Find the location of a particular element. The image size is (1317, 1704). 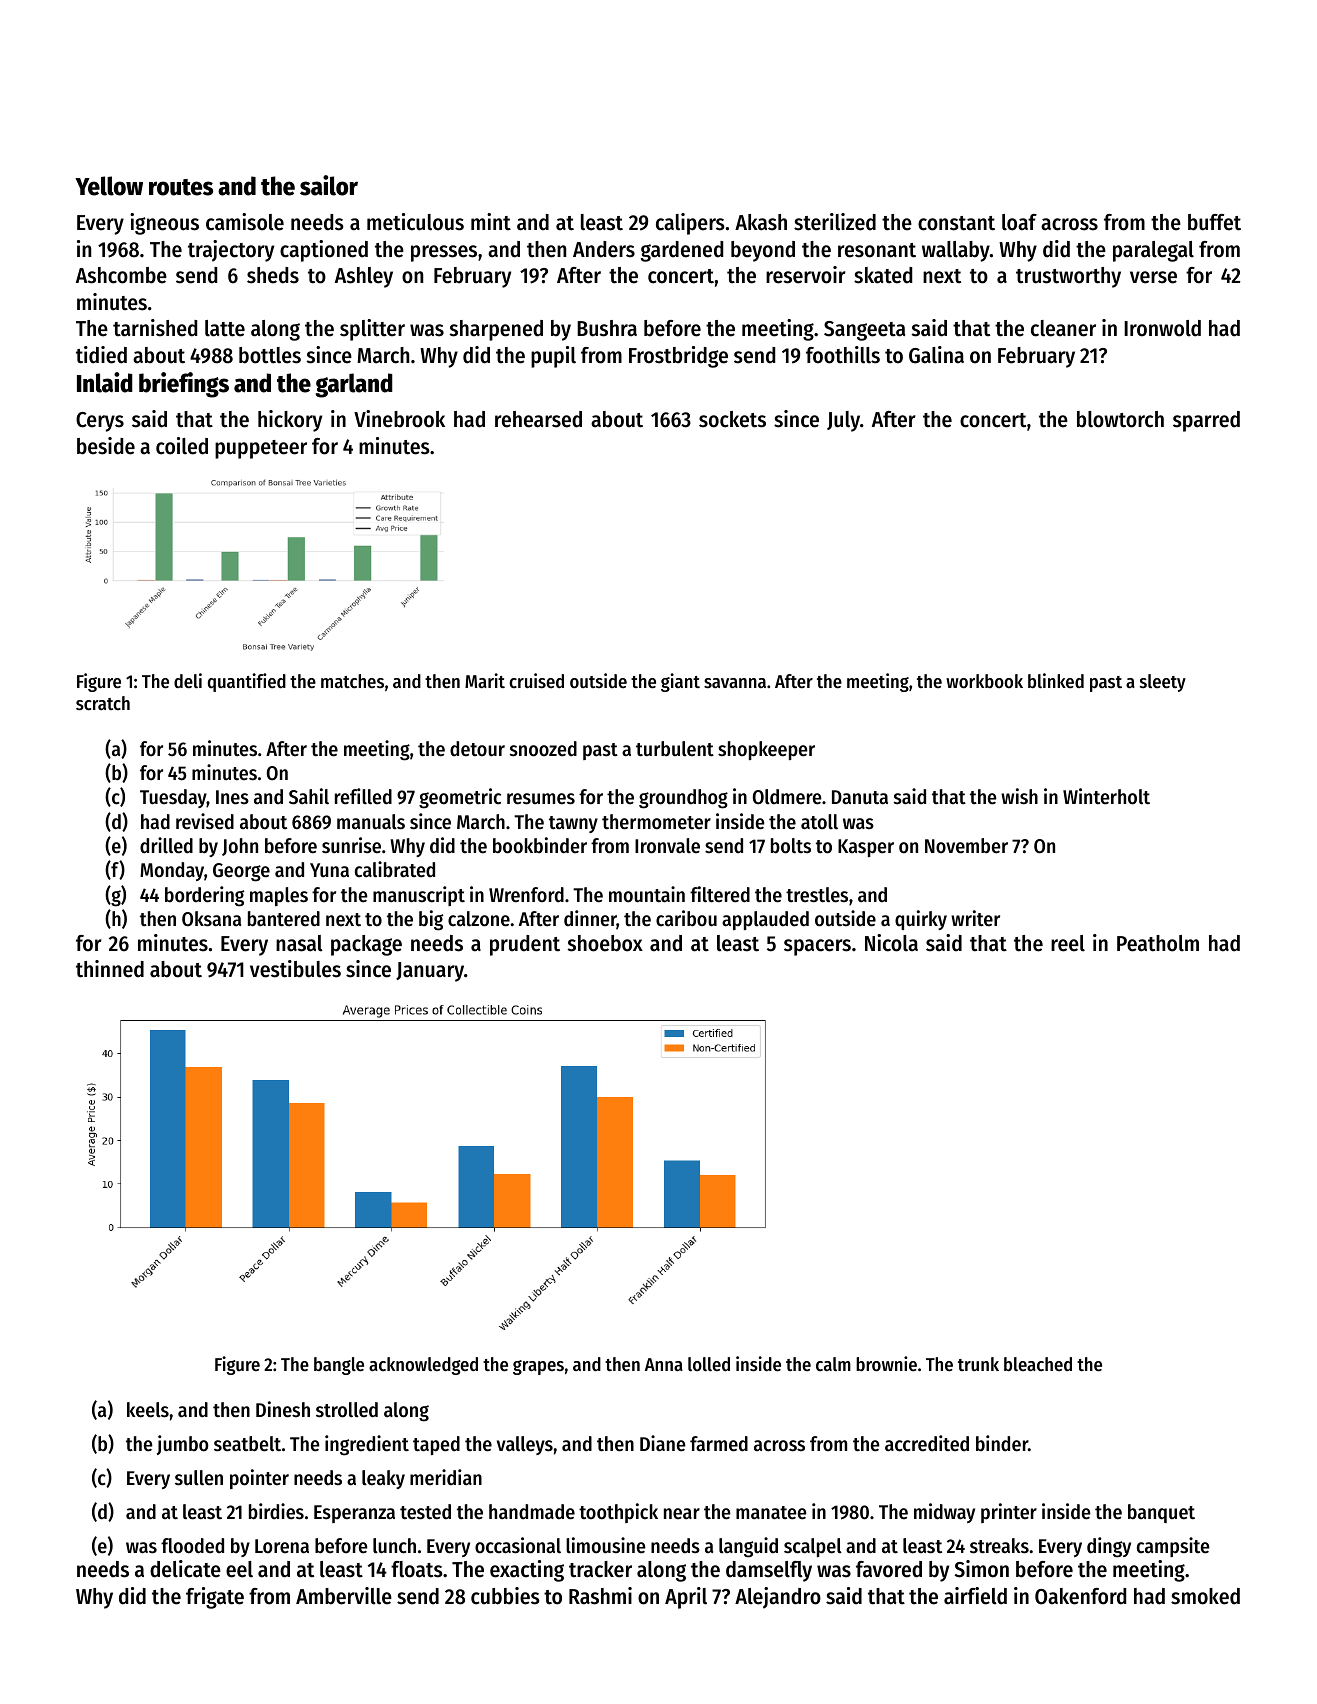

Akash is located at coordinates (761, 222).
